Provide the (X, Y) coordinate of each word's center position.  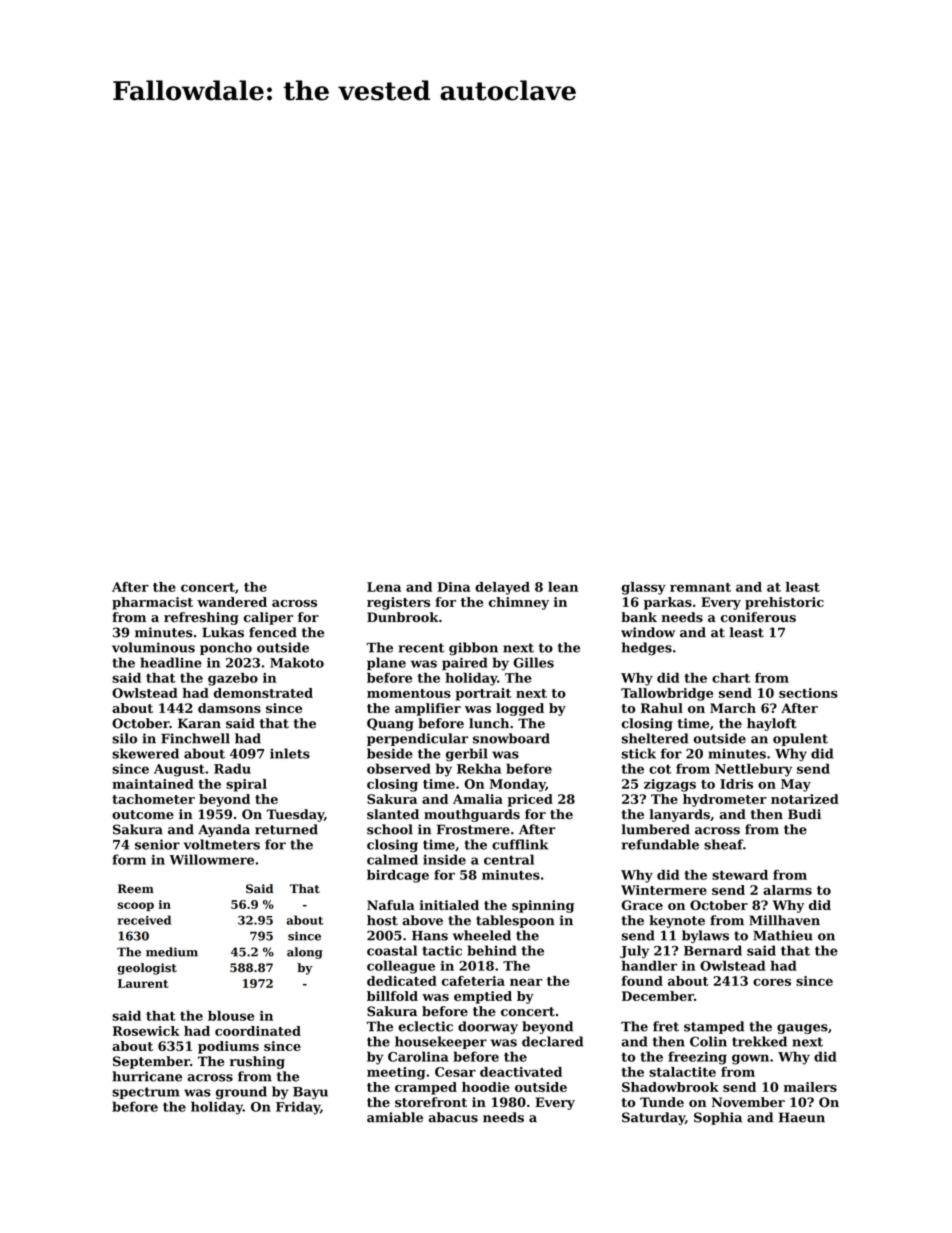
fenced (273, 632)
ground (241, 1093)
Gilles (533, 662)
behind (492, 950)
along (305, 953)
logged (520, 709)
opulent (800, 739)
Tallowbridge (667, 694)
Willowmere (211, 859)
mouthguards (472, 815)
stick (639, 753)
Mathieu (783, 935)
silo (124, 738)
